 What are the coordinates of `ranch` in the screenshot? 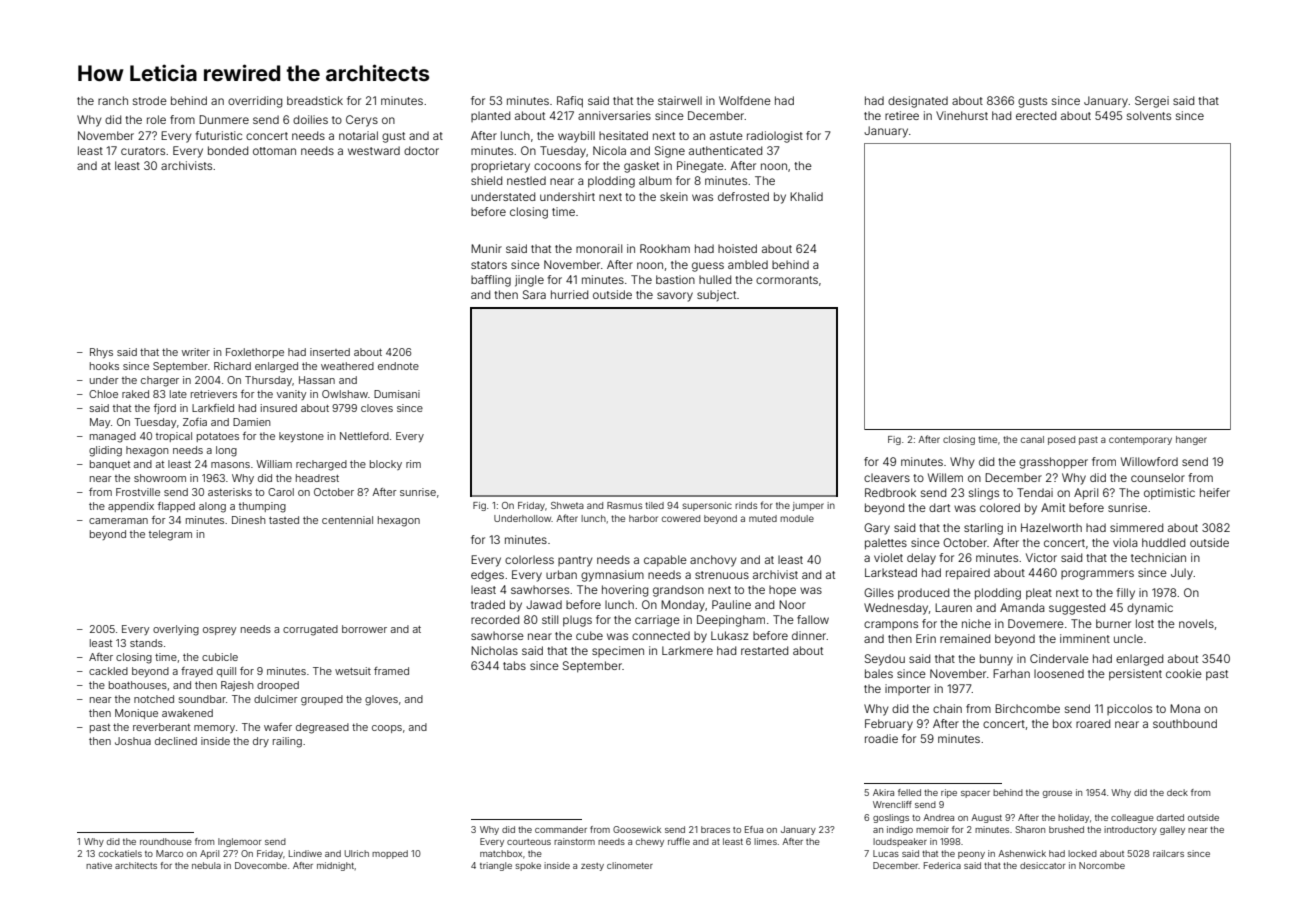 It's located at (113, 100).
